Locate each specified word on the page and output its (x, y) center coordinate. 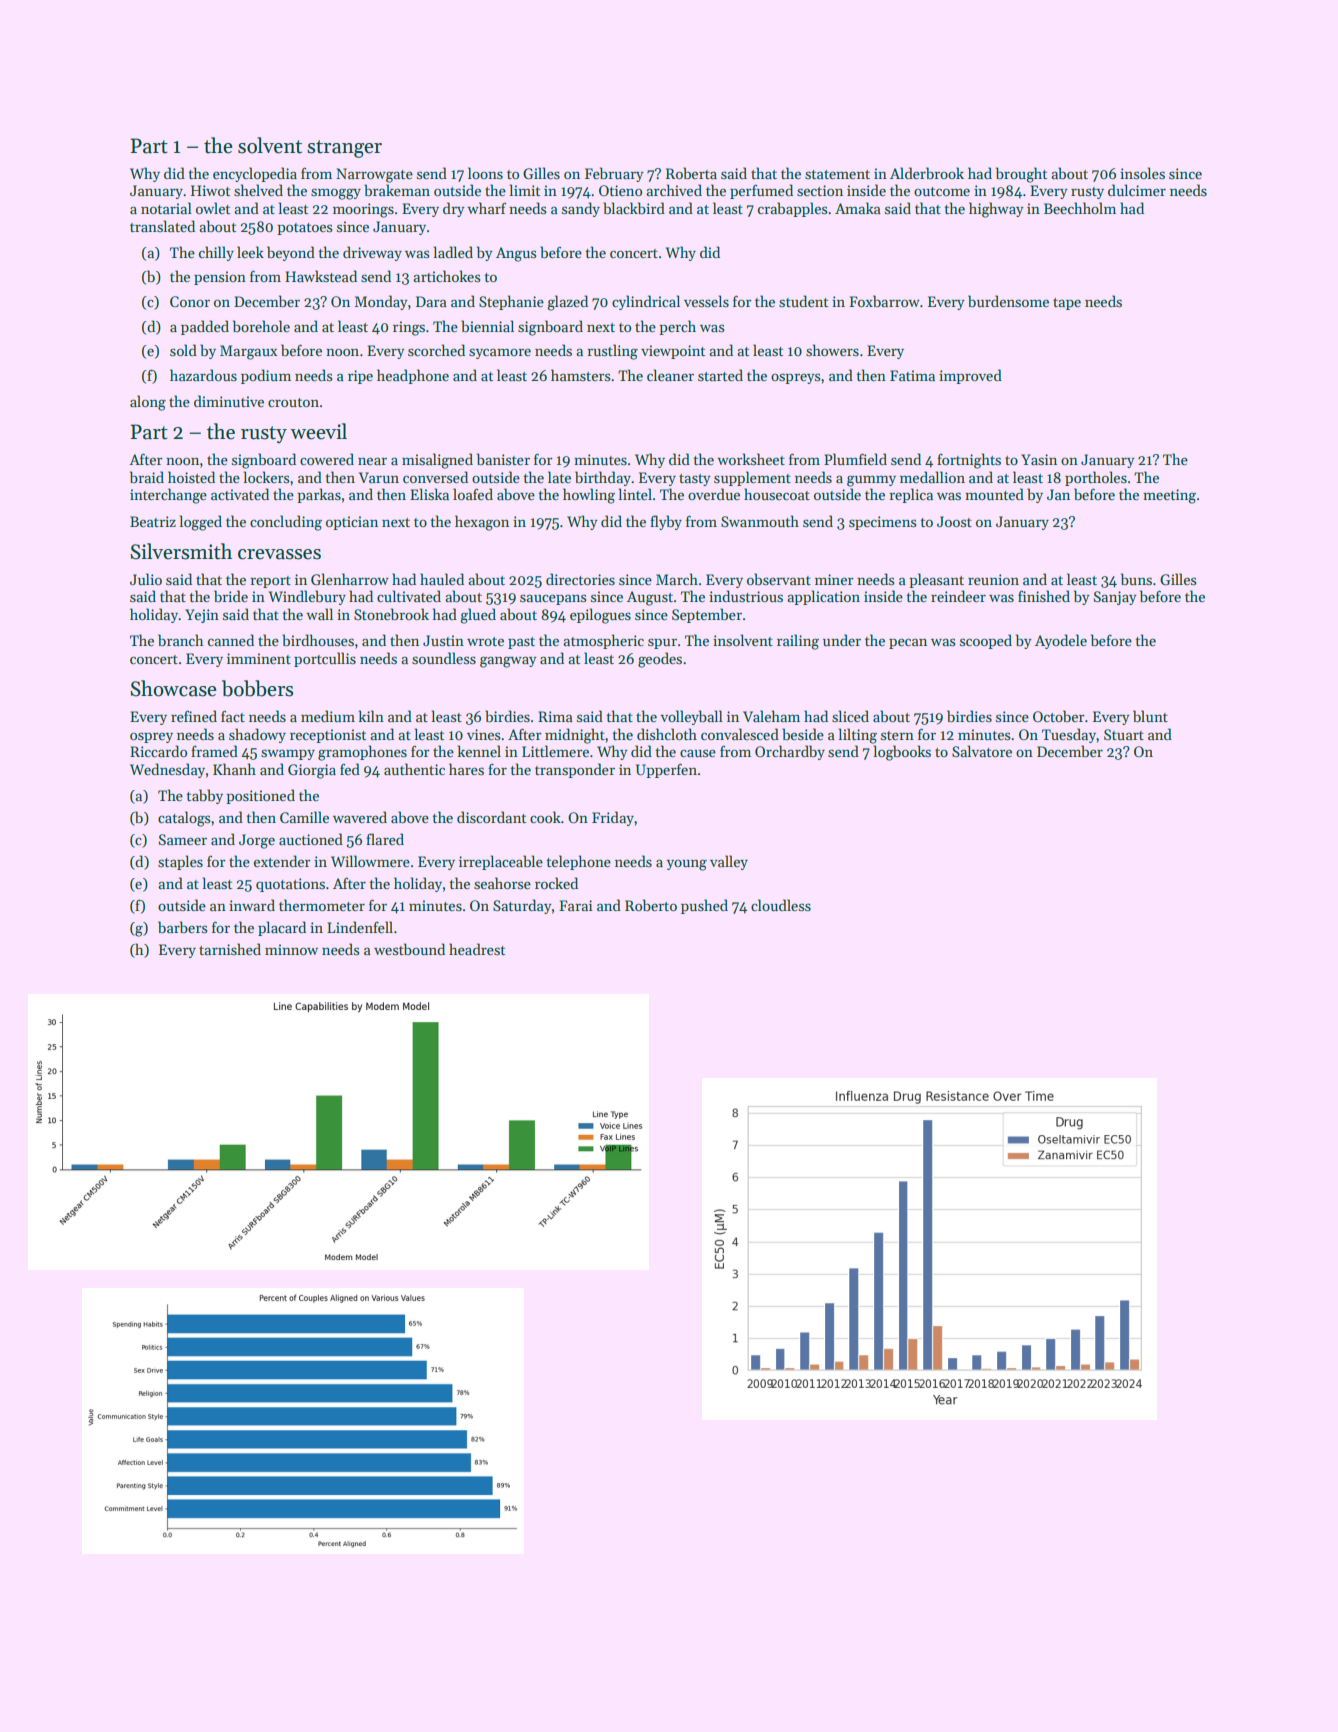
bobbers (257, 688)
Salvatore (982, 751)
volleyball (691, 717)
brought (1021, 175)
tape (1067, 304)
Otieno (620, 190)
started (720, 375)
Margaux (248, 352)
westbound (409, 949)
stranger (344, 149)
